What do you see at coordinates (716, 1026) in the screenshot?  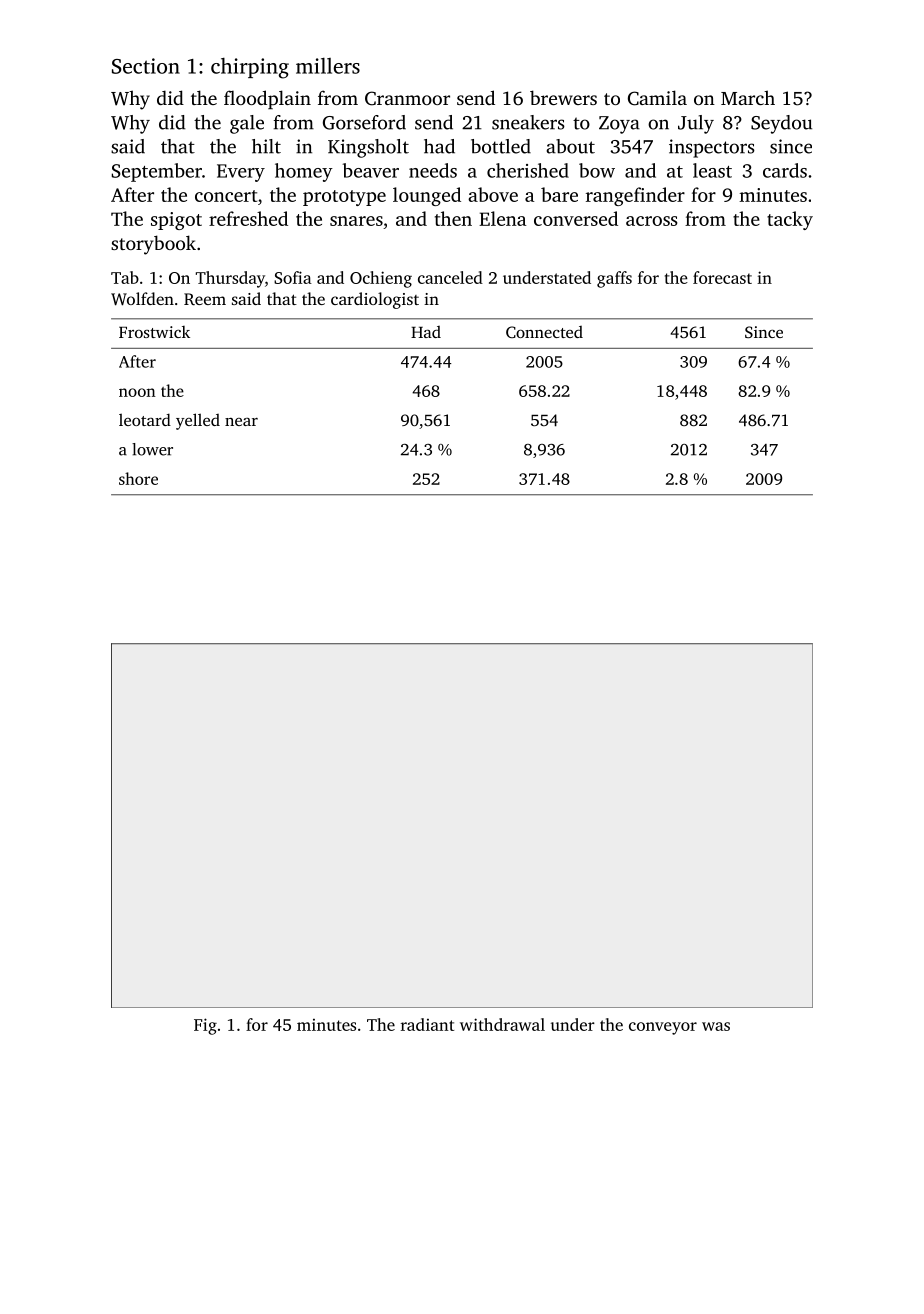 I see `was` at bounding box center [716, 1026].
